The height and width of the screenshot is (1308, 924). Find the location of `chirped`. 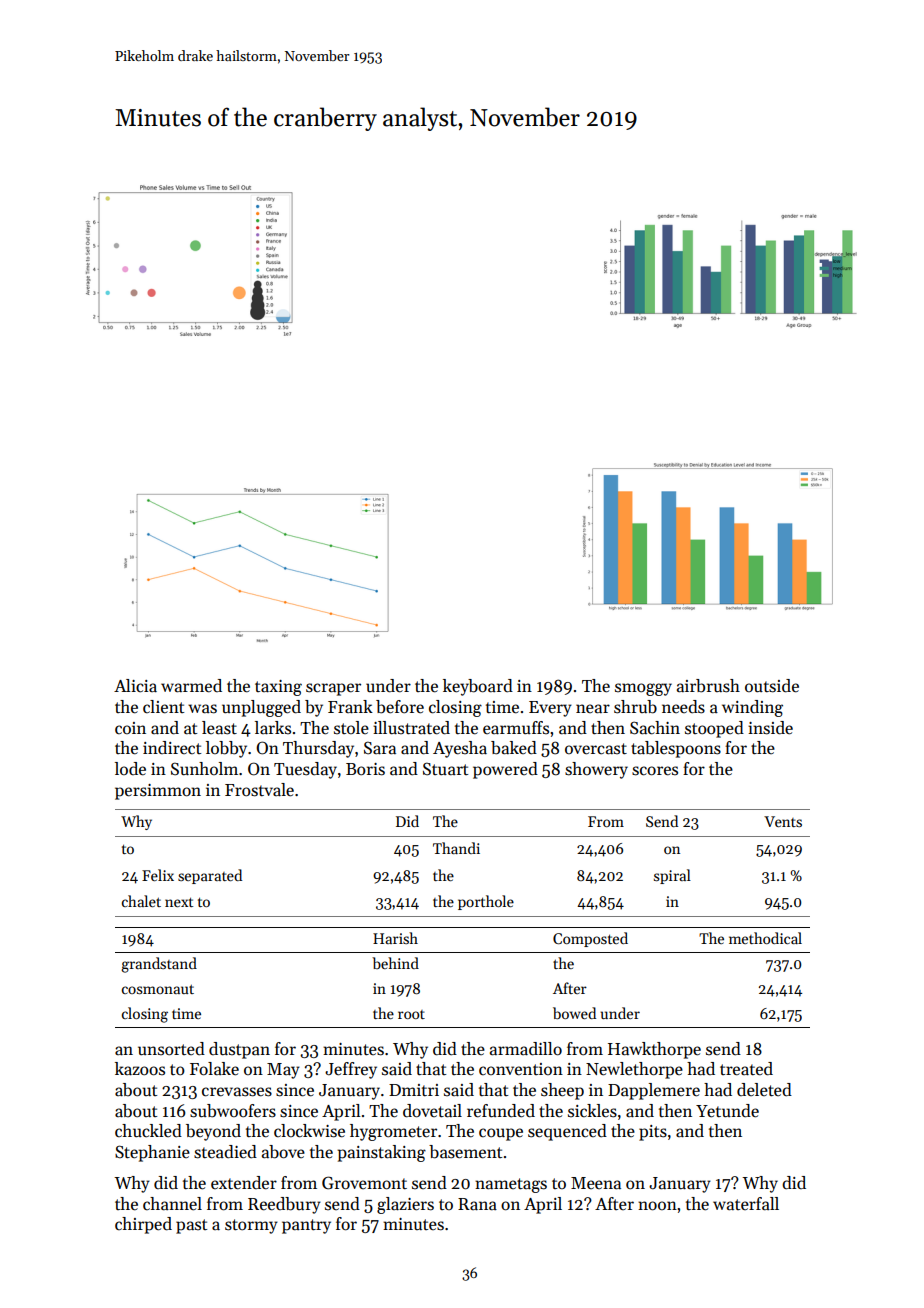

chirped is located at coordinates (143, 1225).
